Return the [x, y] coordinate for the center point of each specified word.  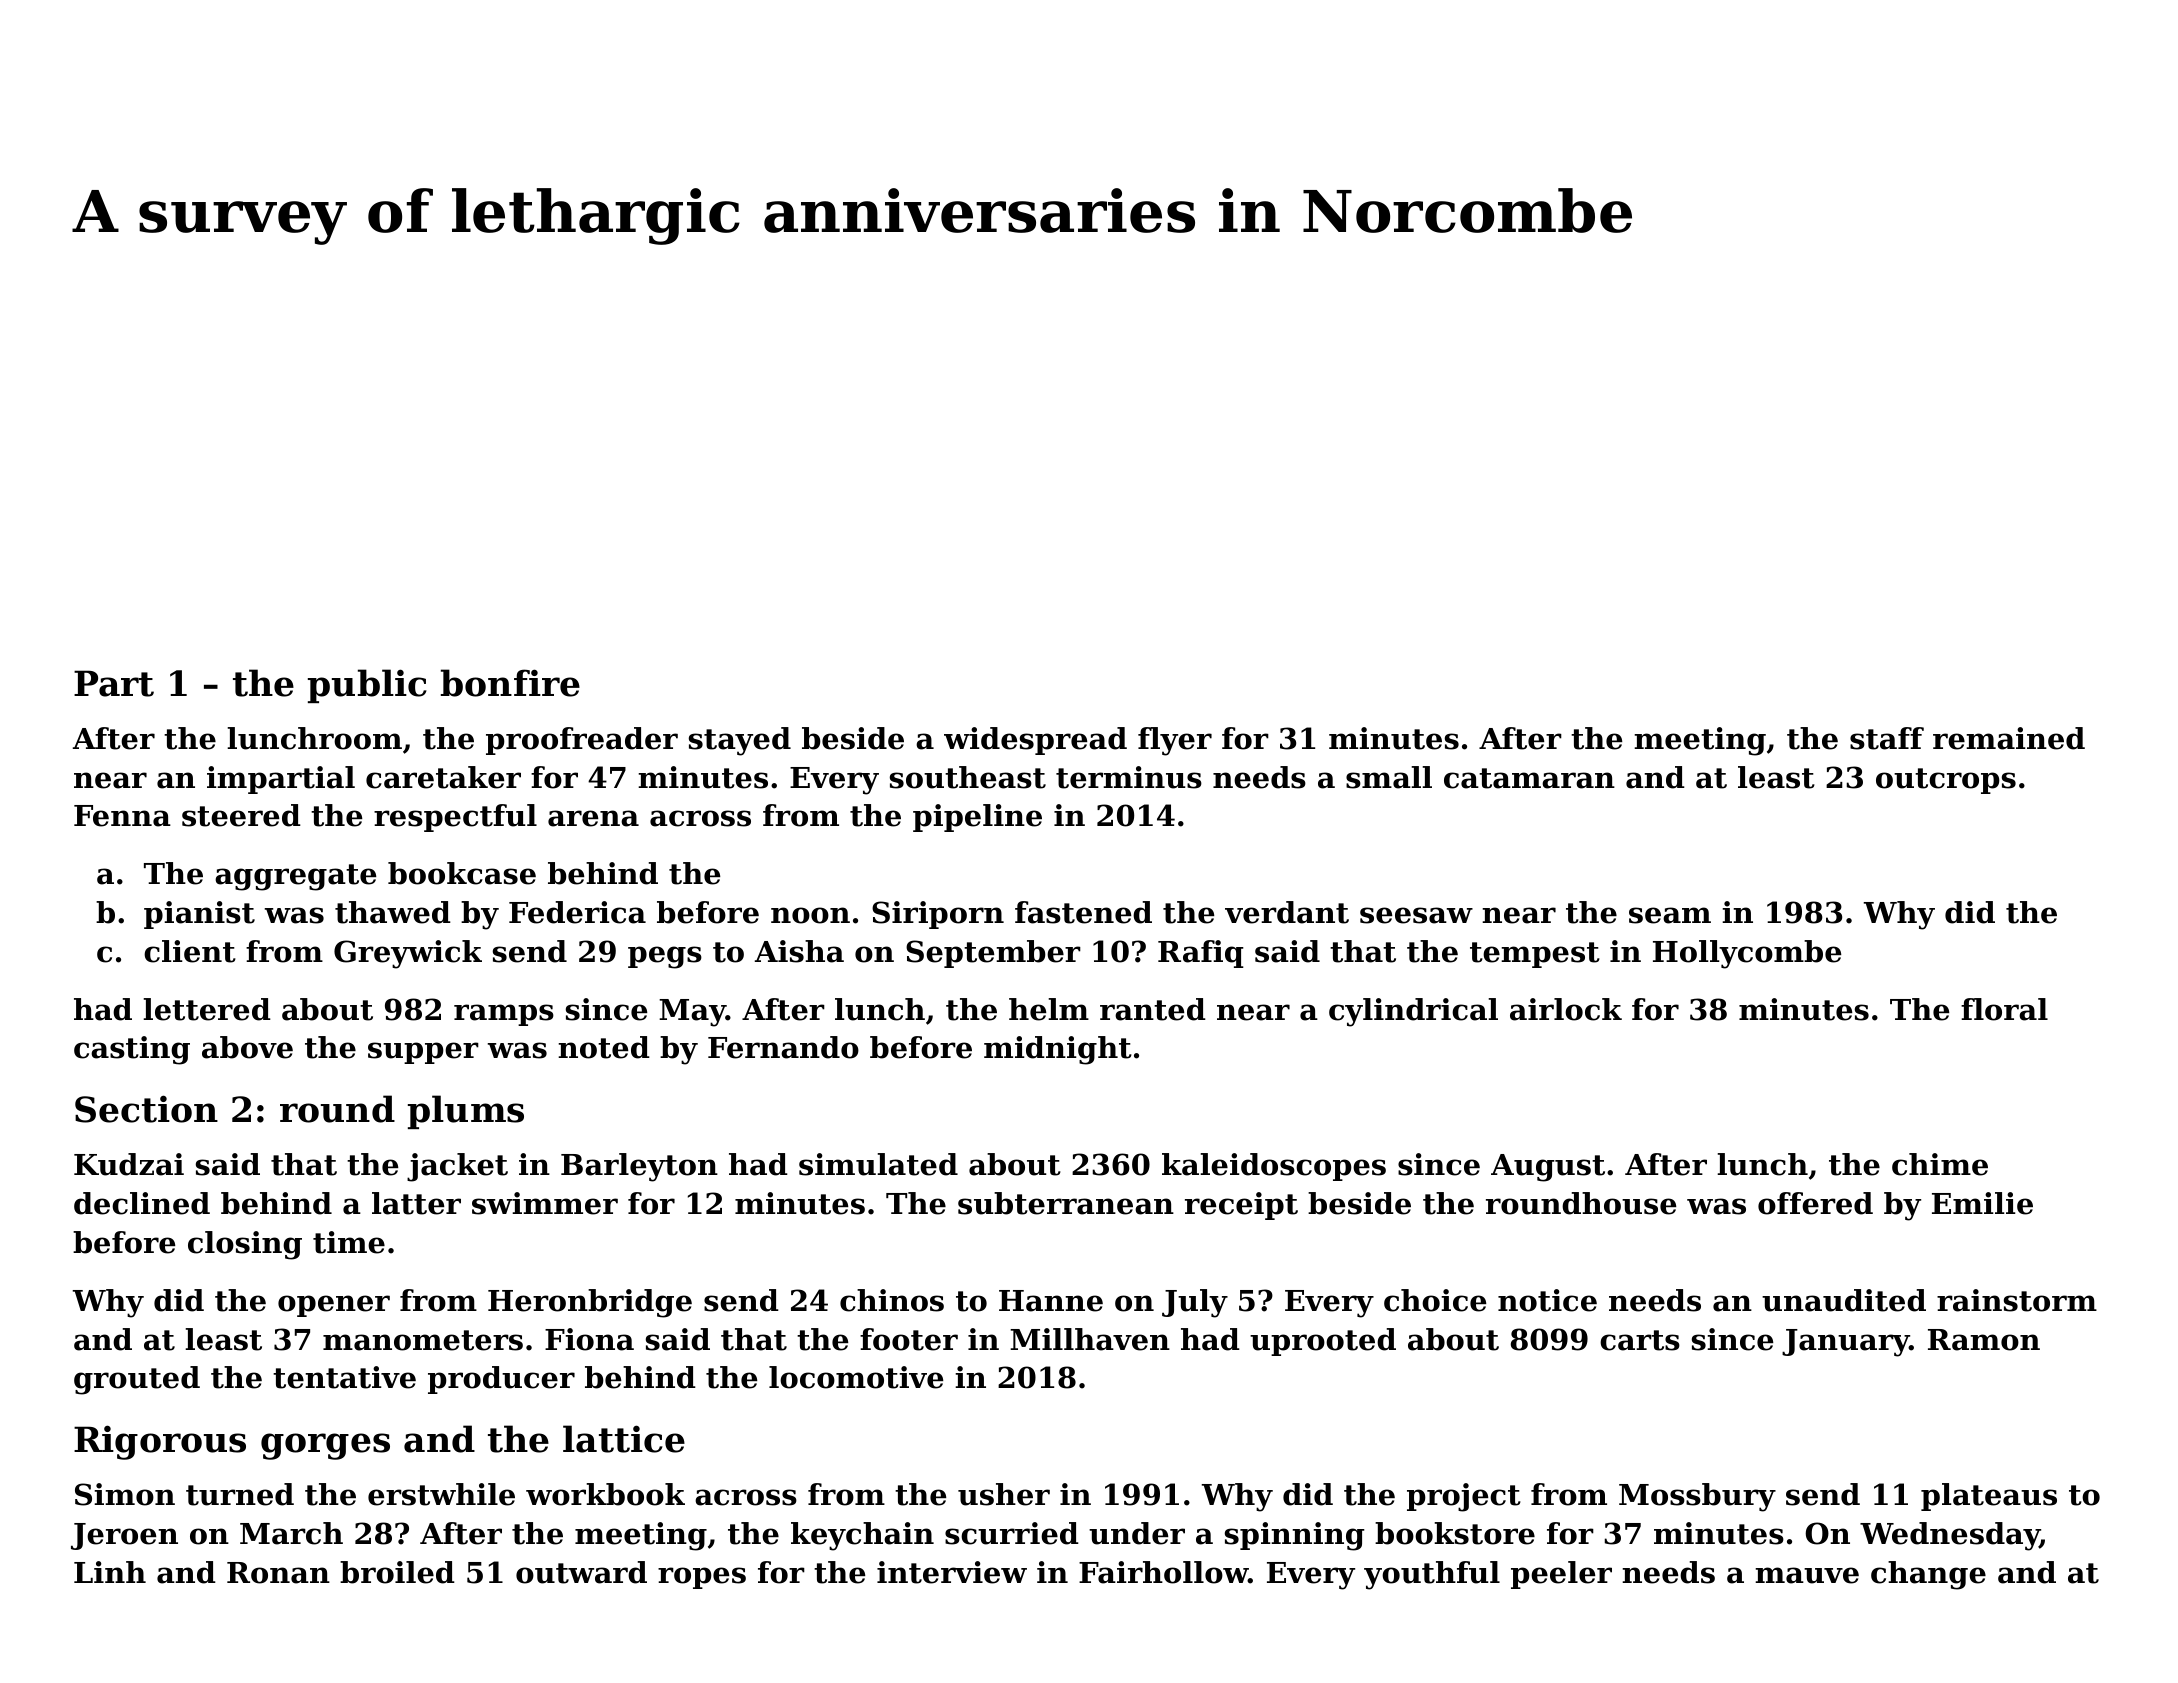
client [190, 951]
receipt [1241, 1206]
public [367, 686]
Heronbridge [590, 1303]
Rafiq [1201, 954]
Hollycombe [1747, 954]
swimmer [545, 1203]
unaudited [1844, 1300]
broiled [397, 1572]
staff [1887, 738]
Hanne [1051, 1301]
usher [1004, 1494]
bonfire [510, 683]
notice [1547, 1300]
